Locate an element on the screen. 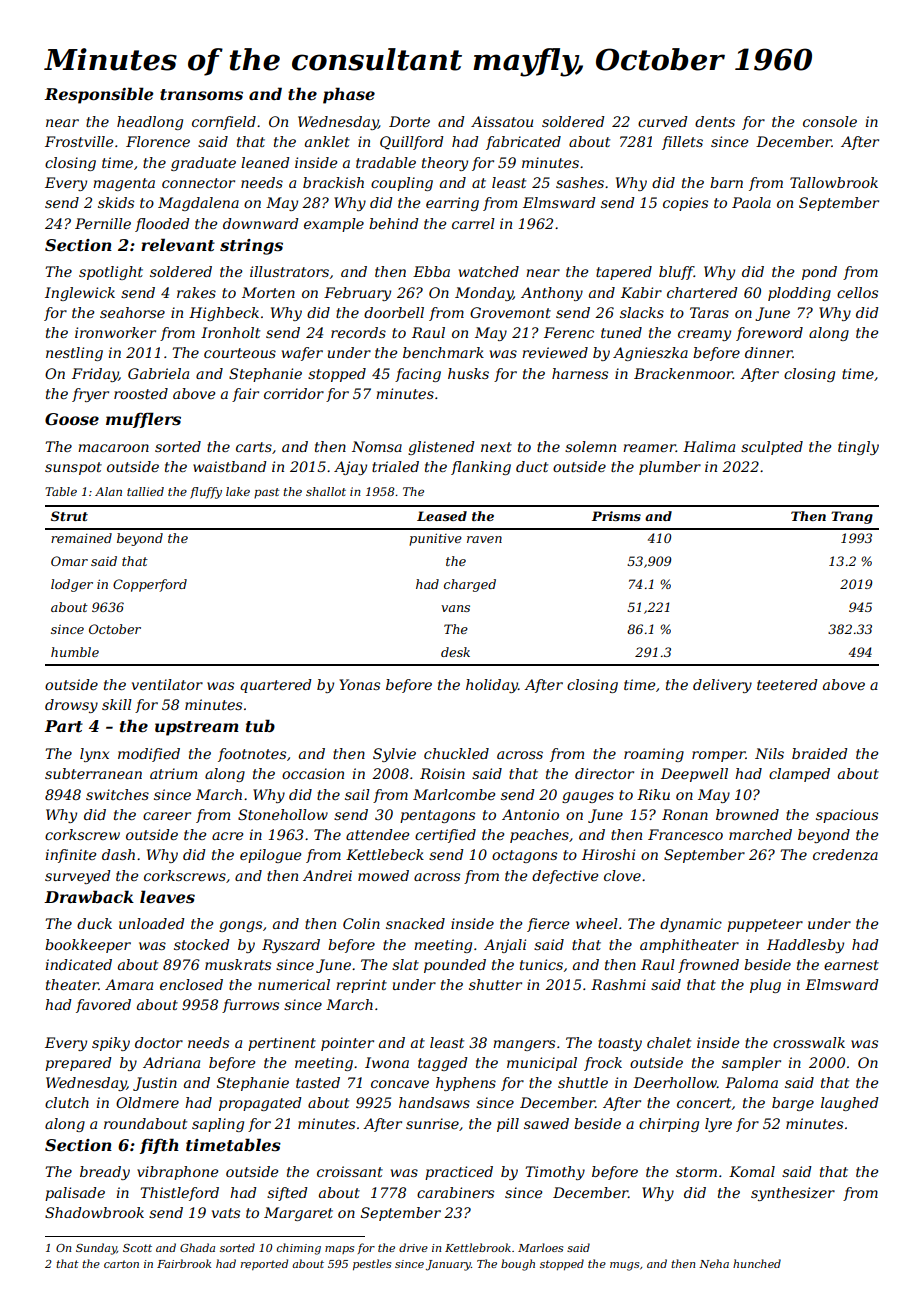 Image resolution: width=924 pixels, height=1308 pixels. reported is located at coordinates (264, 1264).
